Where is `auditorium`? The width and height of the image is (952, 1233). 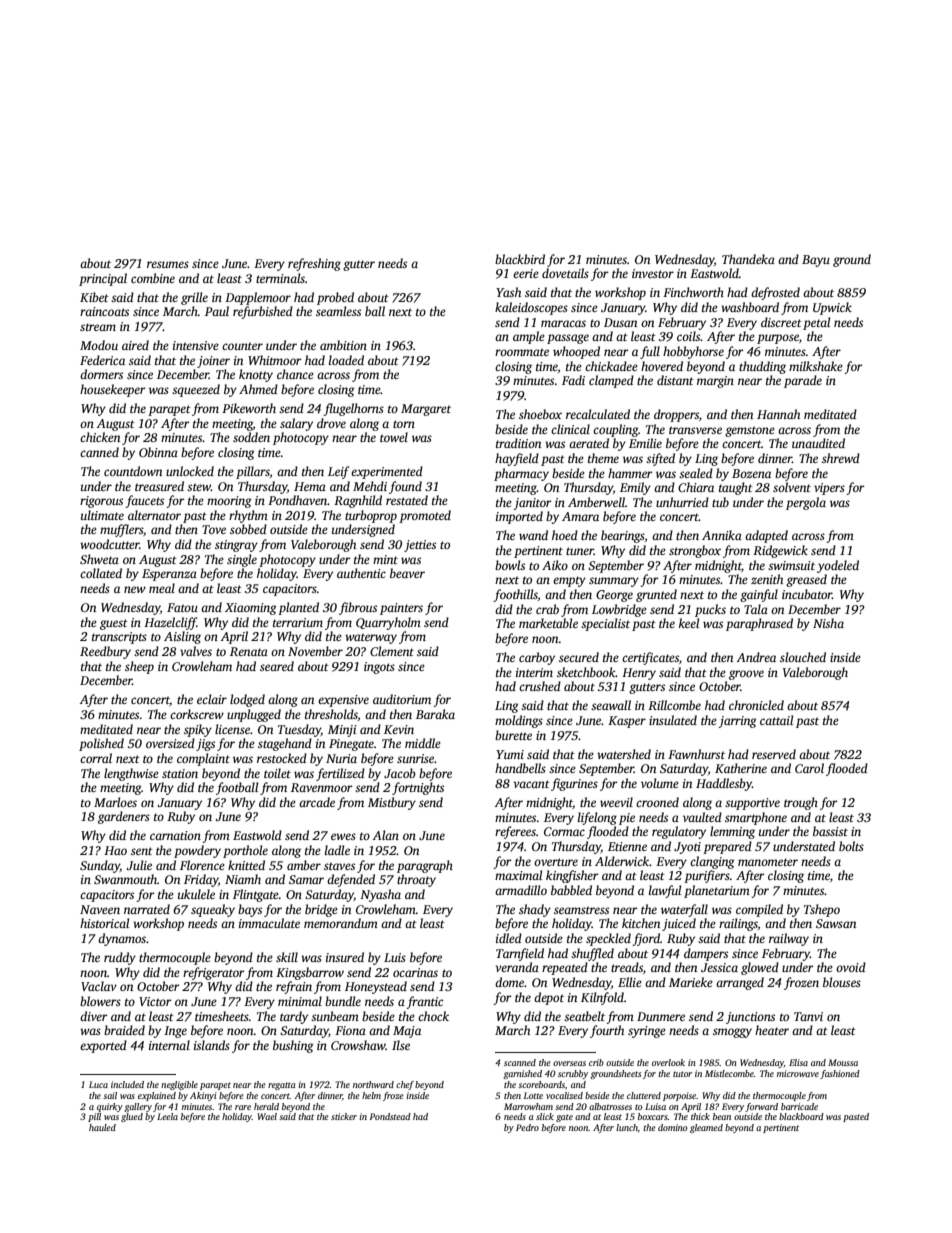 auditorium is located at coordinates (402, 699).
